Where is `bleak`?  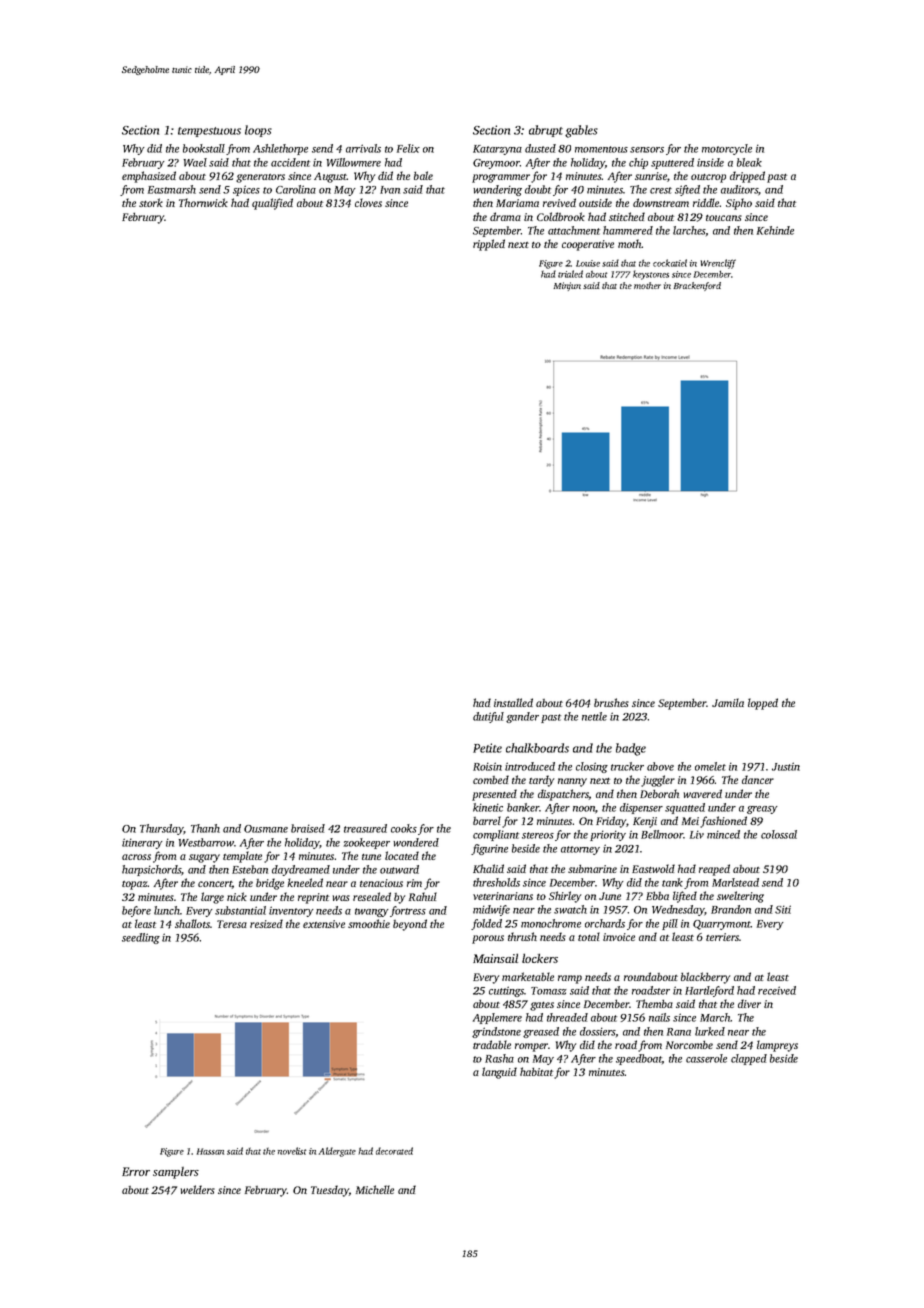
bleak is located at coordinates (749, 162).
